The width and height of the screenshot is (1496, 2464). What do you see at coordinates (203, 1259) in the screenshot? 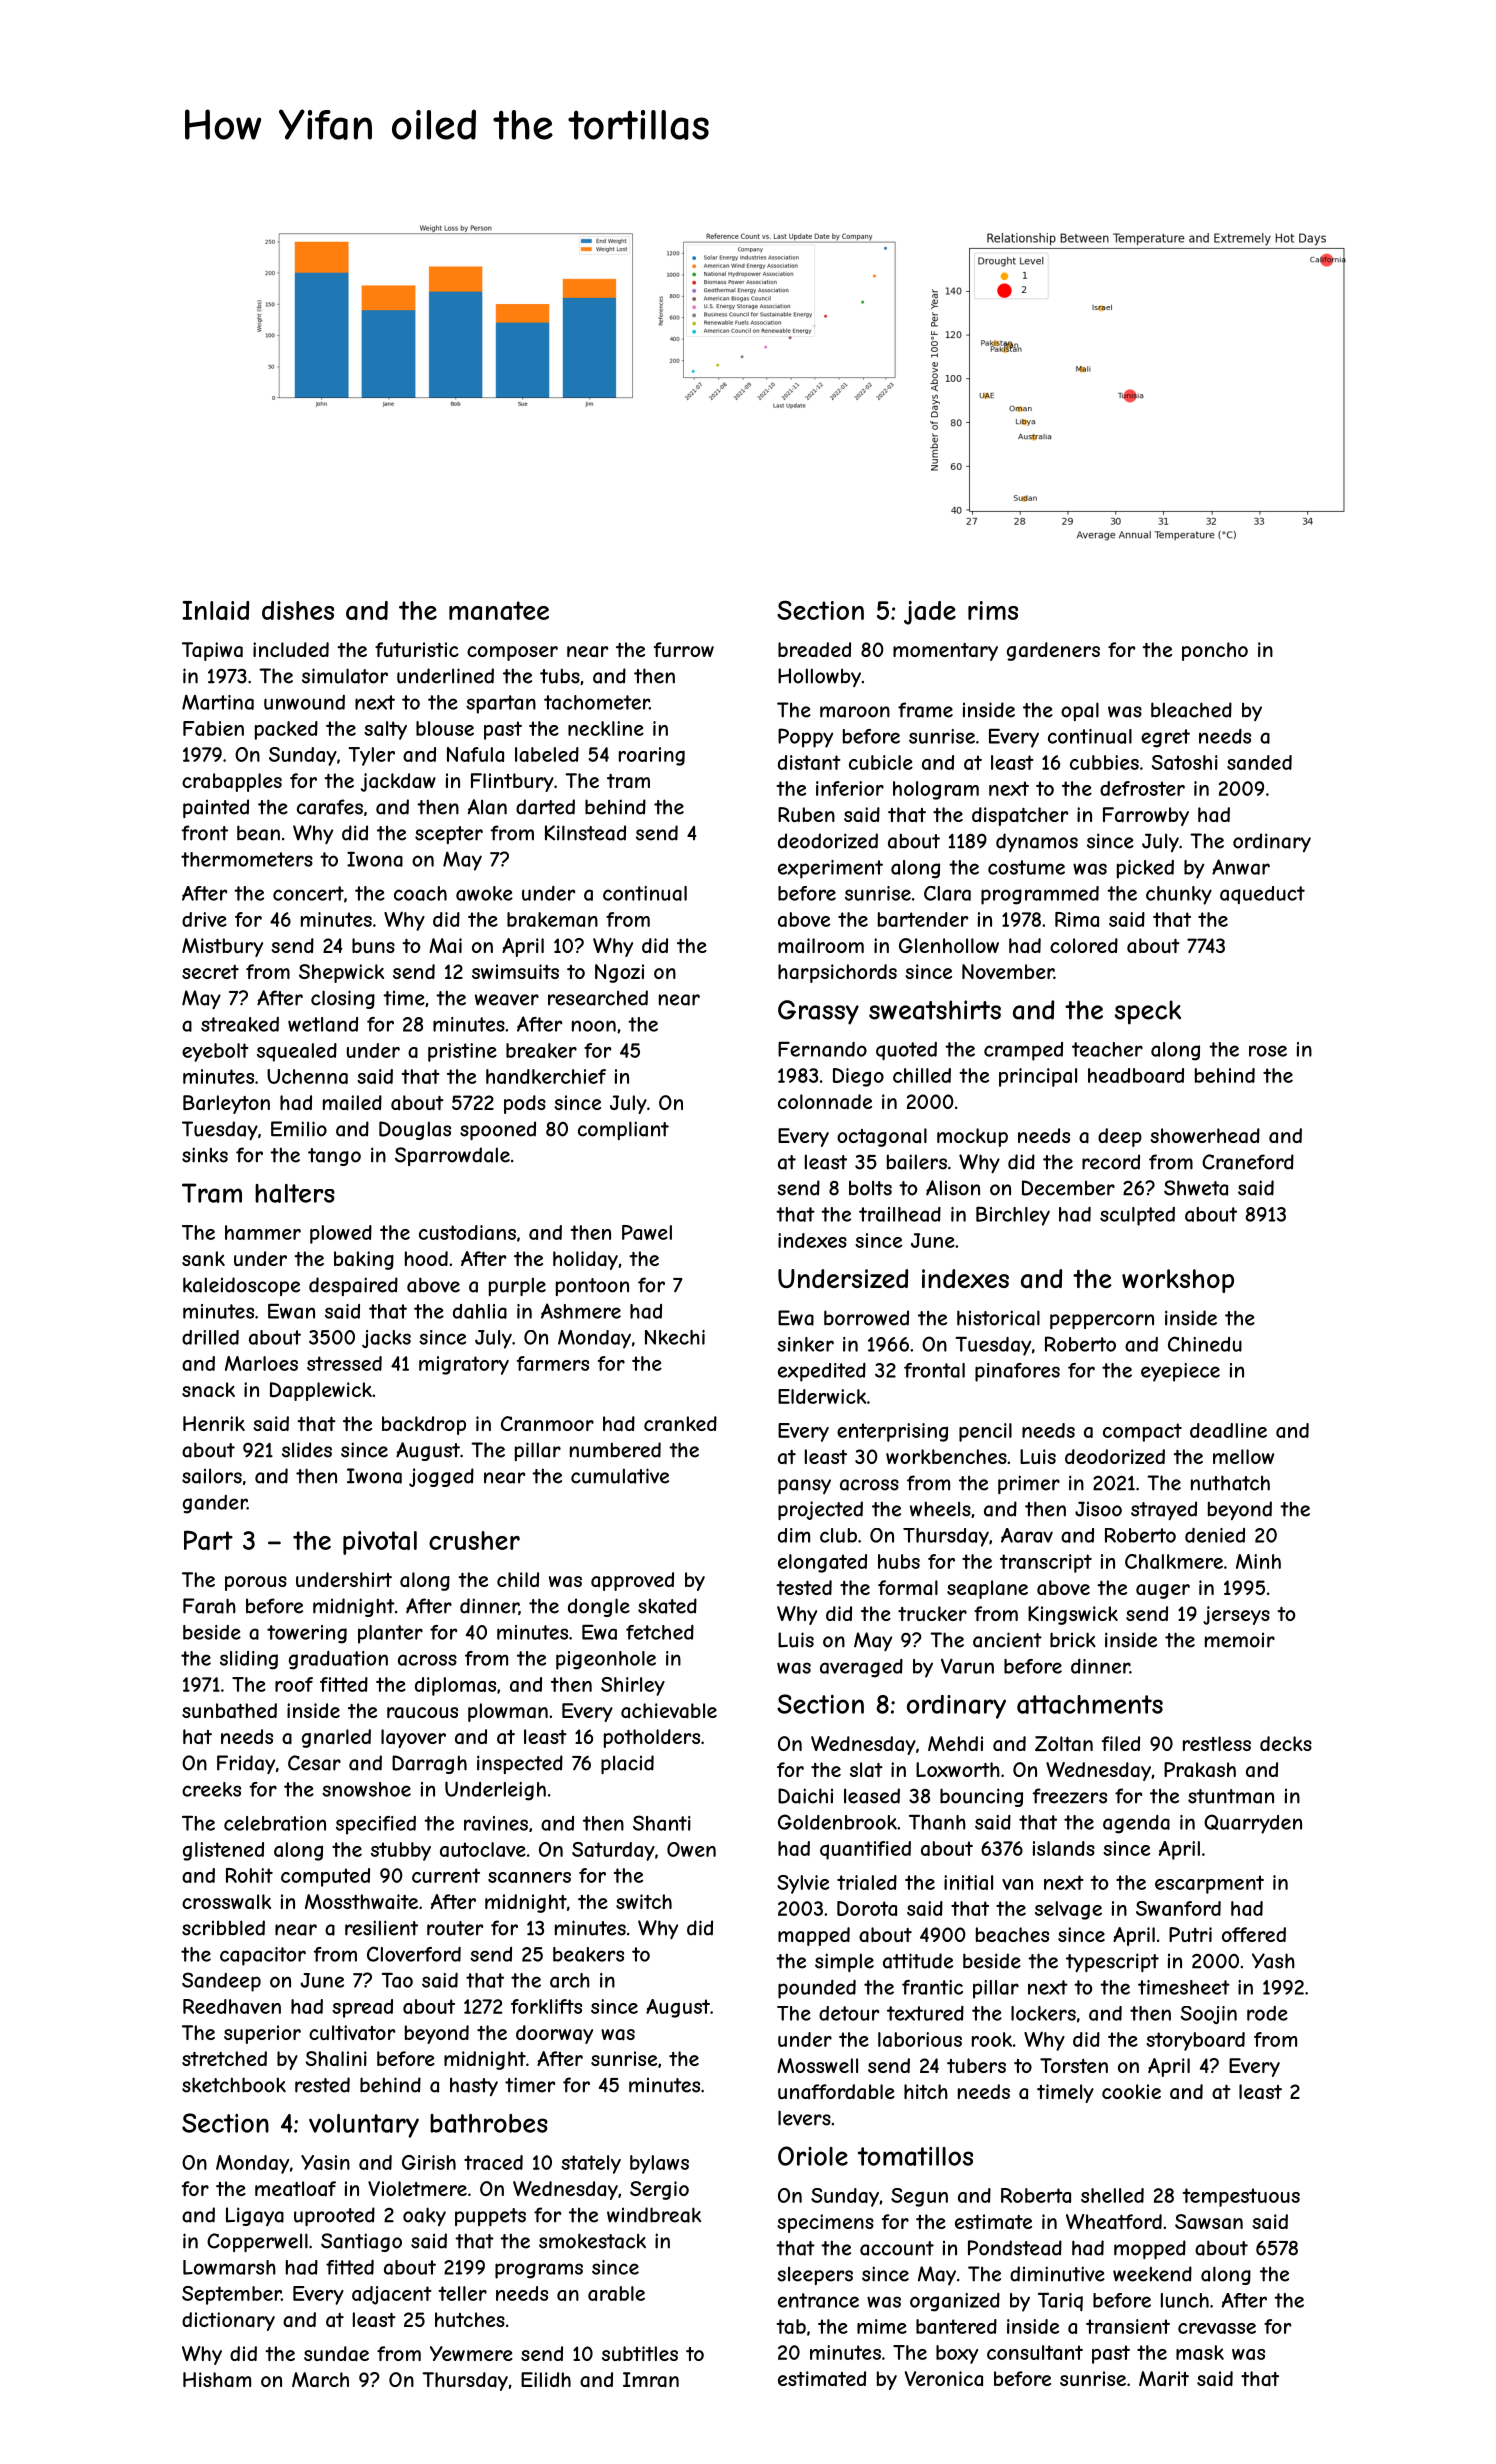
I see `sank` at bounding box center [203, 1259].
